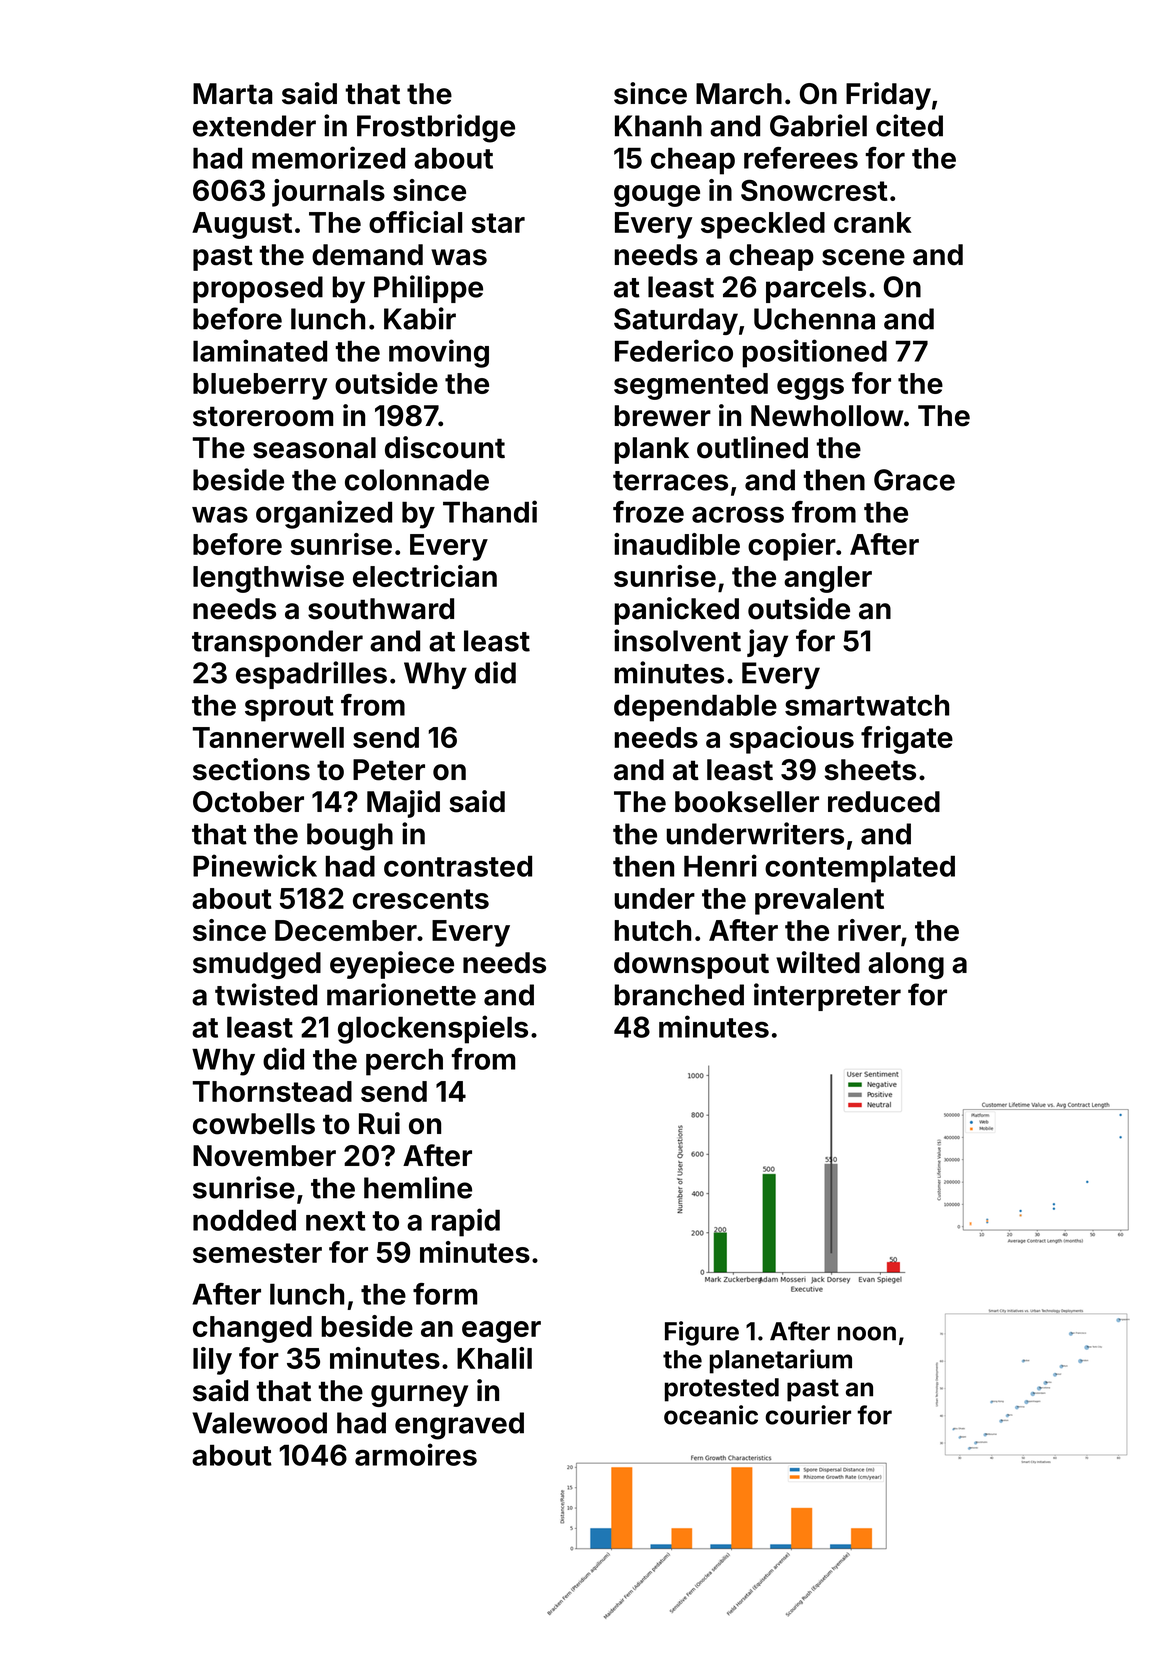  What do you see at coordinates (767, 643) in the page?
I see `jay` at bounding box center [767, 643].
